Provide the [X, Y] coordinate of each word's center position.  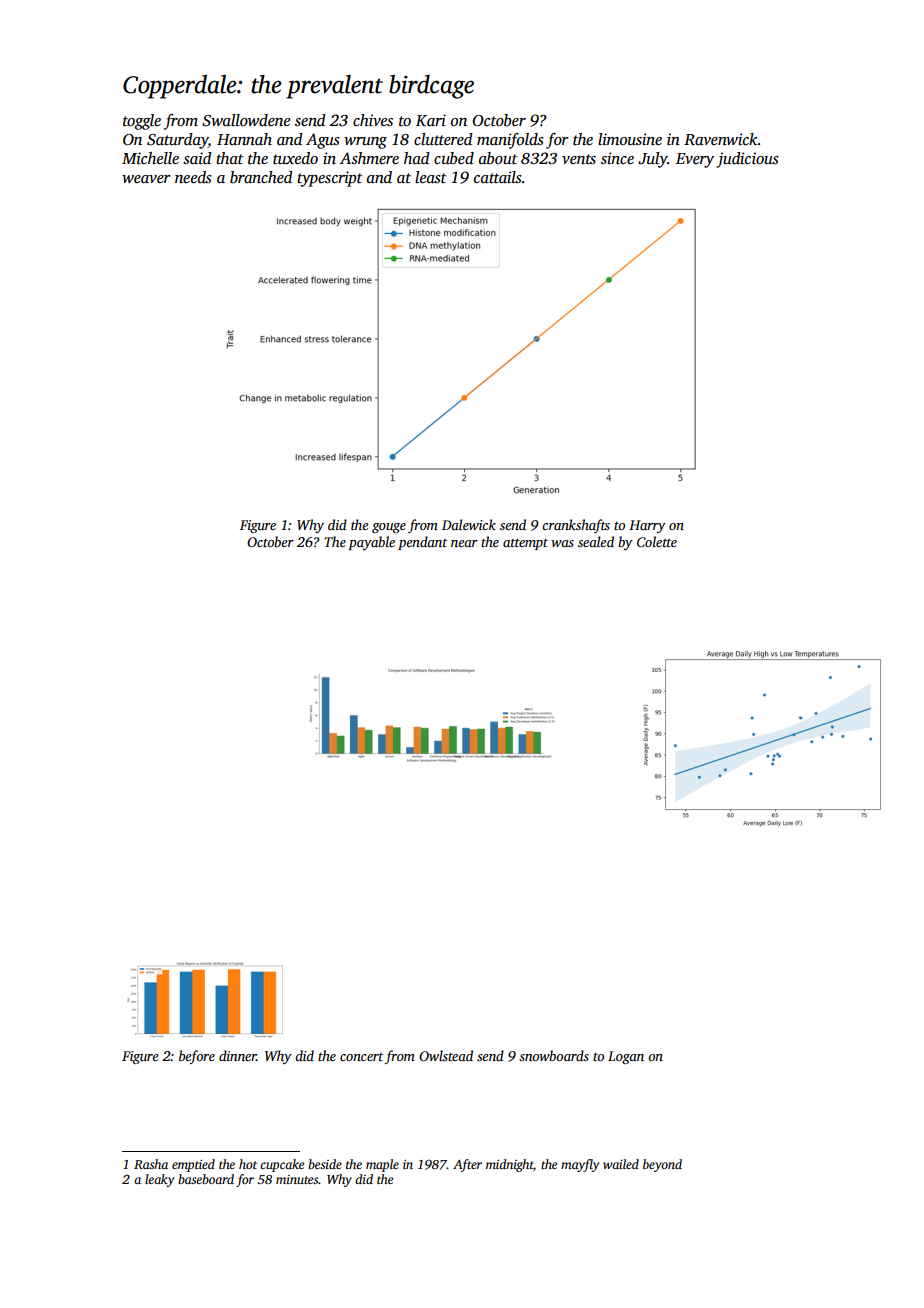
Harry [647, 526]
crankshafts [576, 526]
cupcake [282, 1165]
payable [371, 543]
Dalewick [469, 524]
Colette [657, 541]
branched [261, 177]
